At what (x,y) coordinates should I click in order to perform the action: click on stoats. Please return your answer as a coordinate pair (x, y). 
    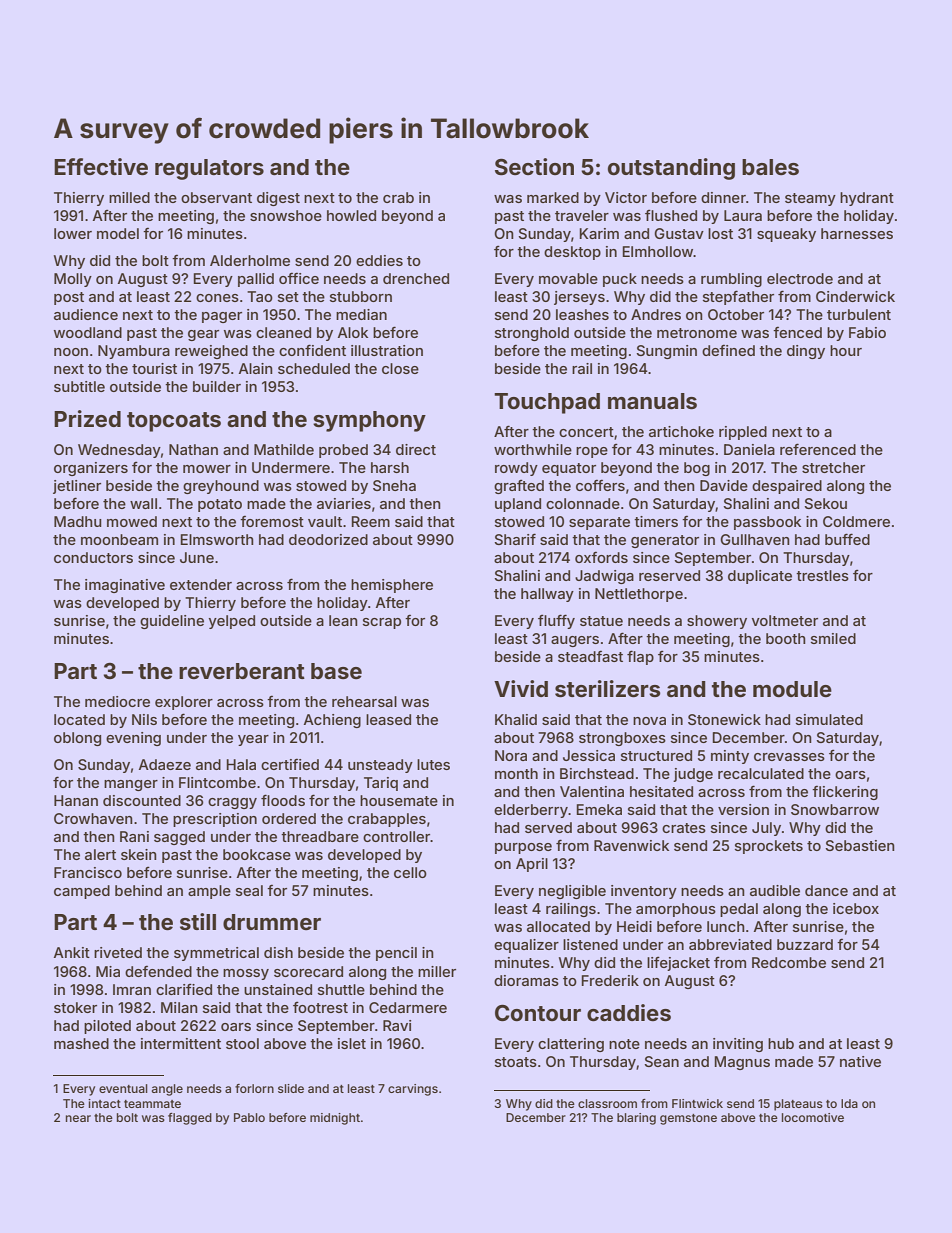
    Looking at the image, I should click on (516, 1062).
